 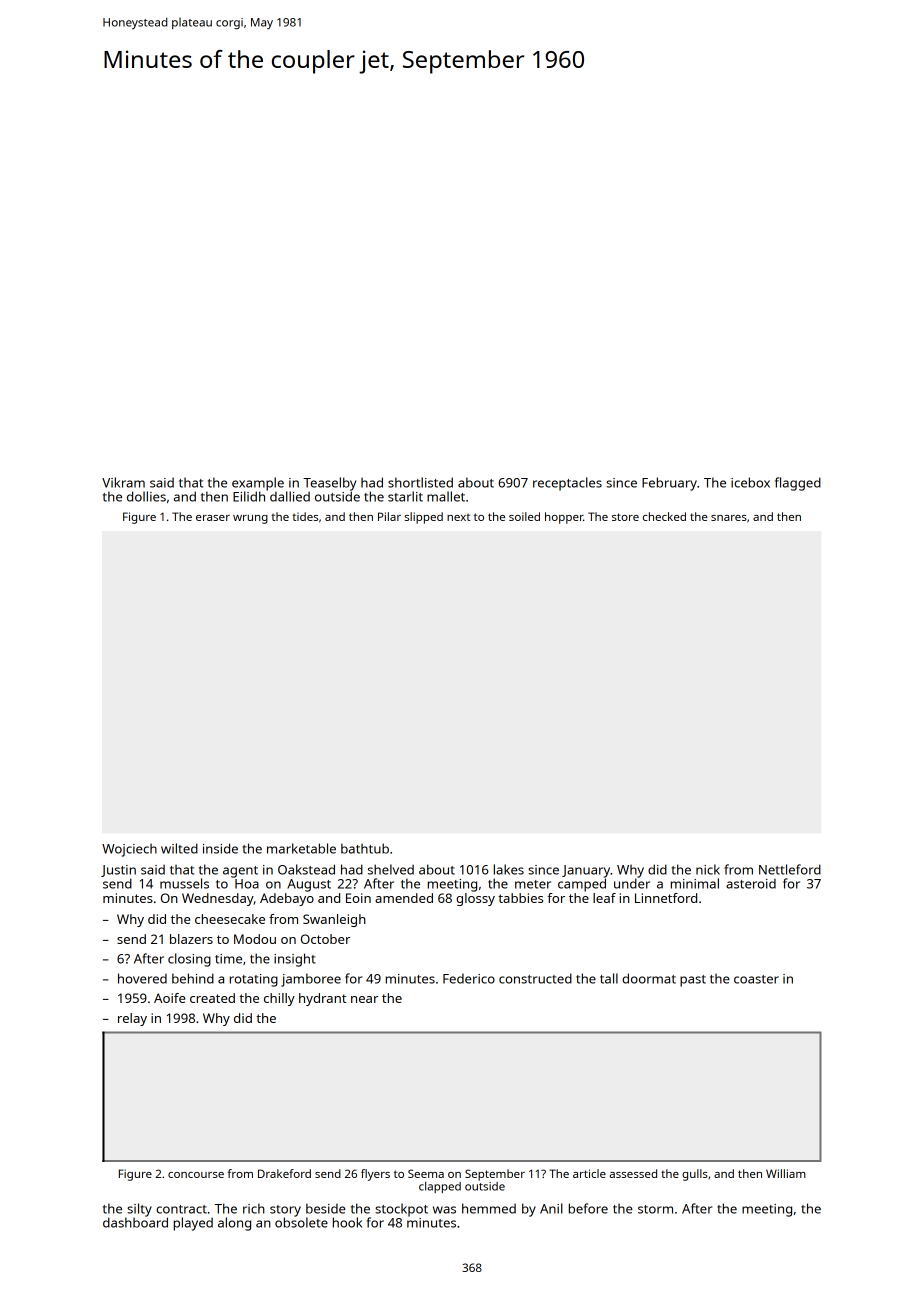 I want to click on nick, so click(x=708, y=869).
